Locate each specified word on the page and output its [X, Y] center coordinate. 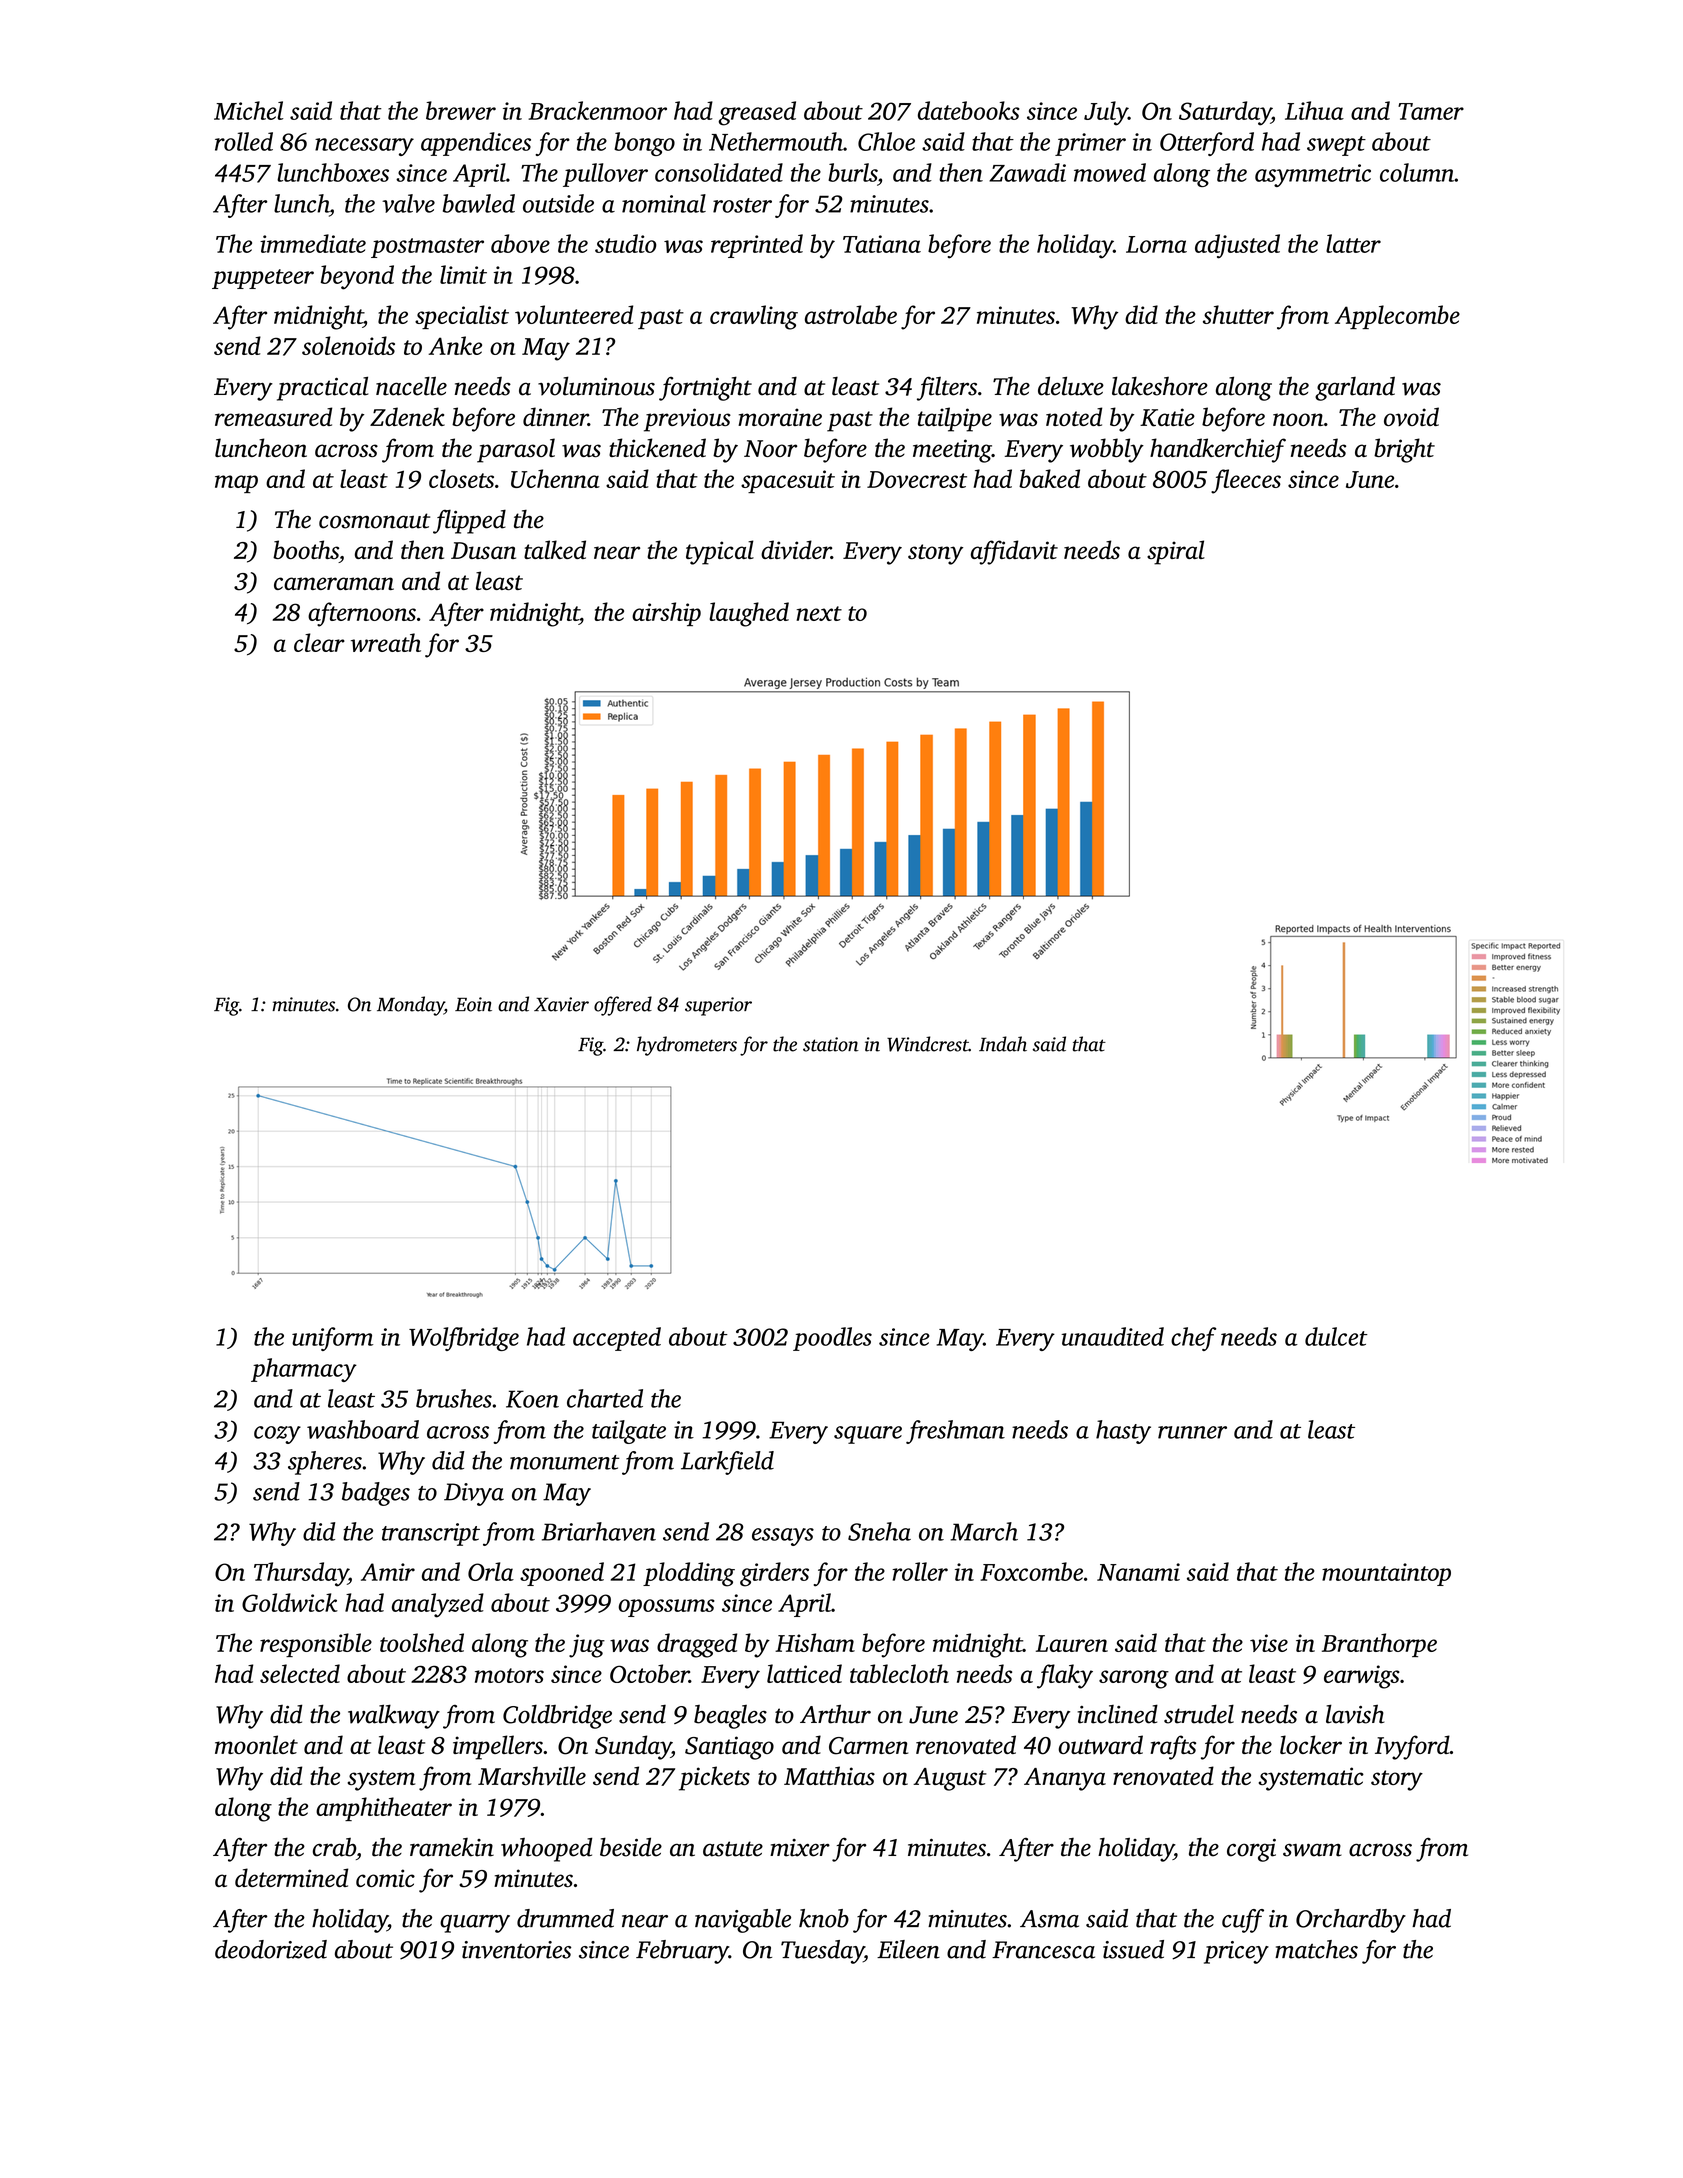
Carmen [868, 1746]
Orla [491, 1571]
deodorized [271, 1949]
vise [1269, 1643]
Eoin [473, 1004]
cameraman [334, 583]
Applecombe [1397, 317]
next [819, 613]
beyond [357, 277]
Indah [1003, 1044]
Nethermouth [776, 141]
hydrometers [687, 1046]
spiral [1176, 552]
